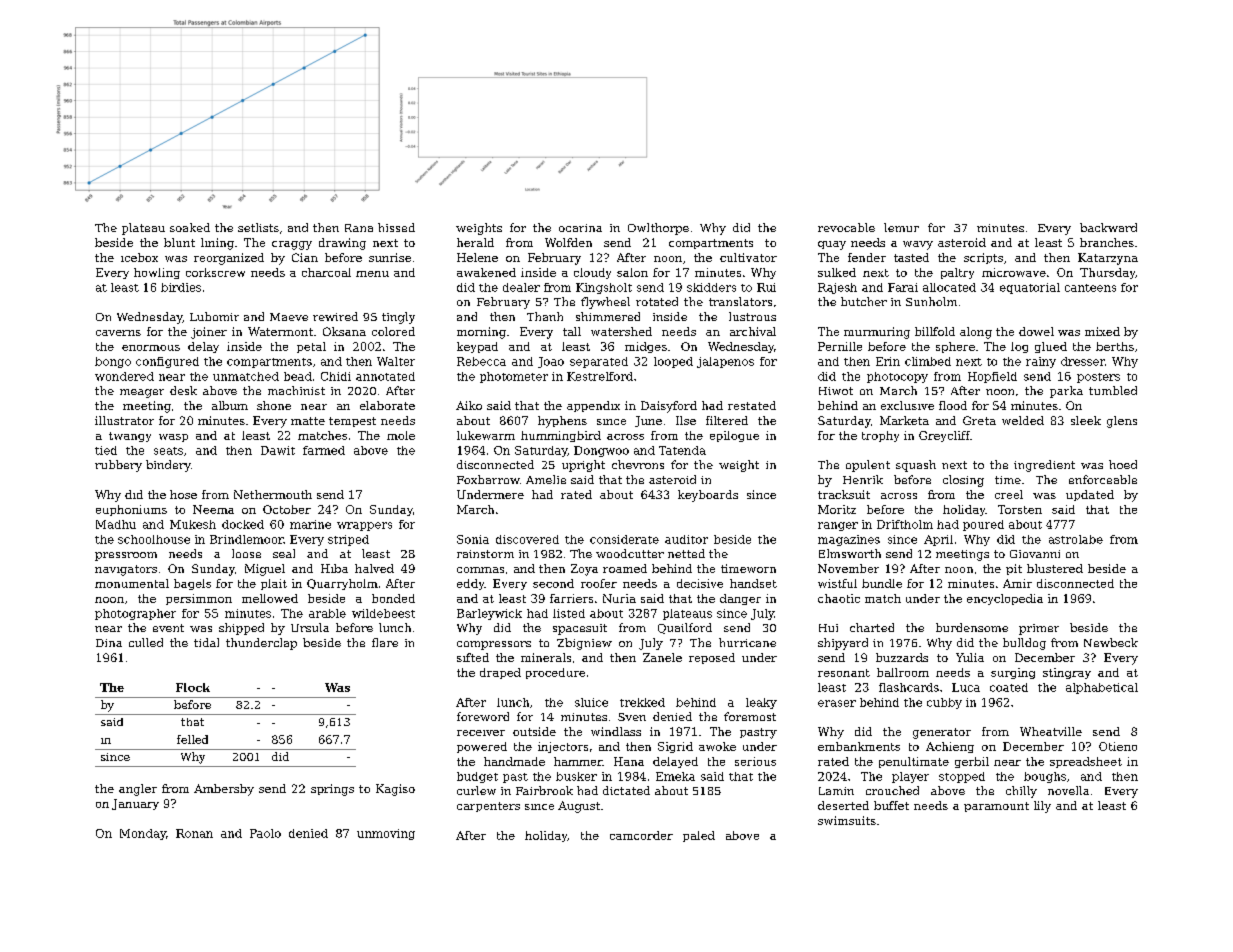  I want to click on unmoving, so click(386, 834).
